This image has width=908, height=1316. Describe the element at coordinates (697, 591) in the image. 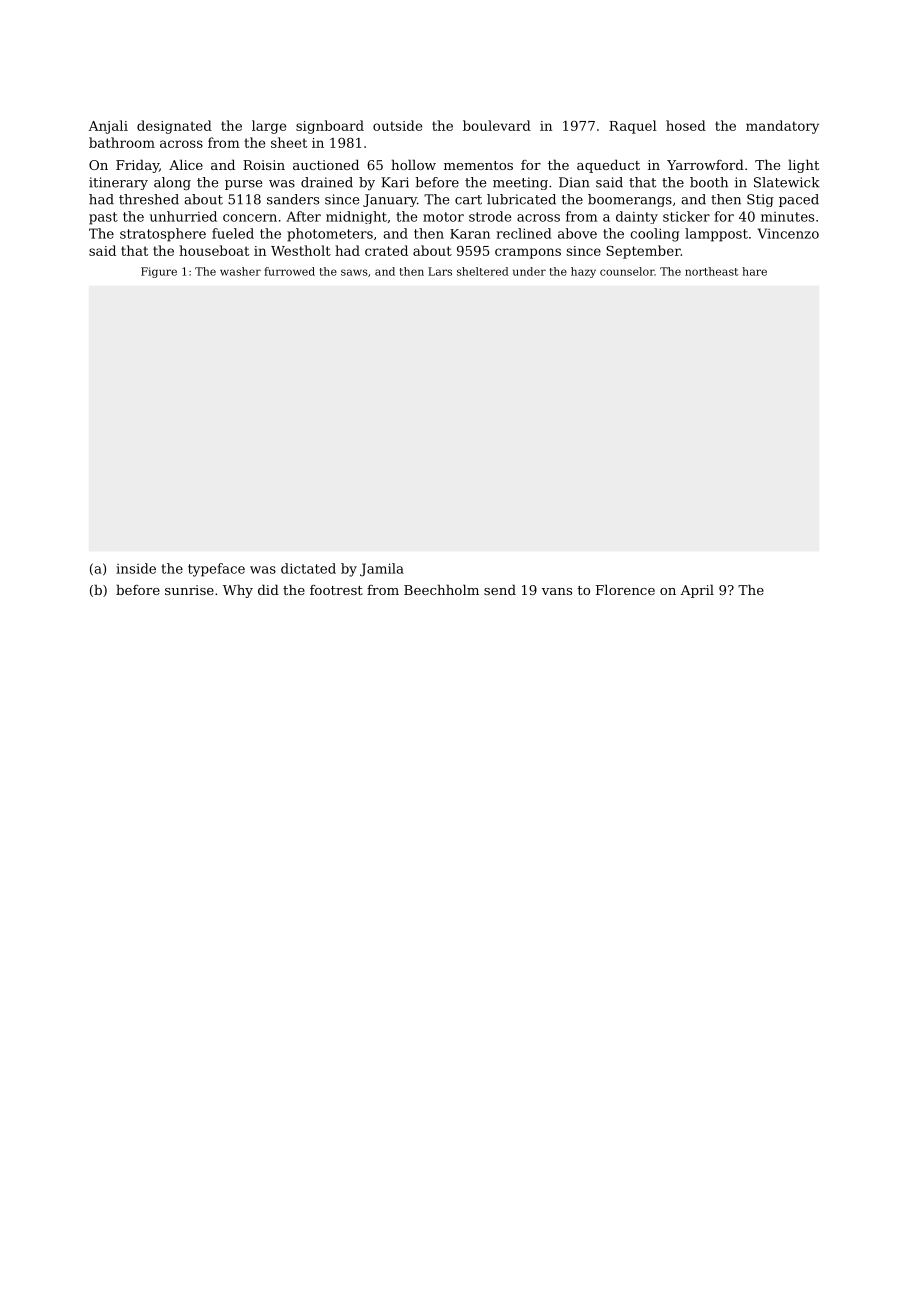

I see `April` at that location.
